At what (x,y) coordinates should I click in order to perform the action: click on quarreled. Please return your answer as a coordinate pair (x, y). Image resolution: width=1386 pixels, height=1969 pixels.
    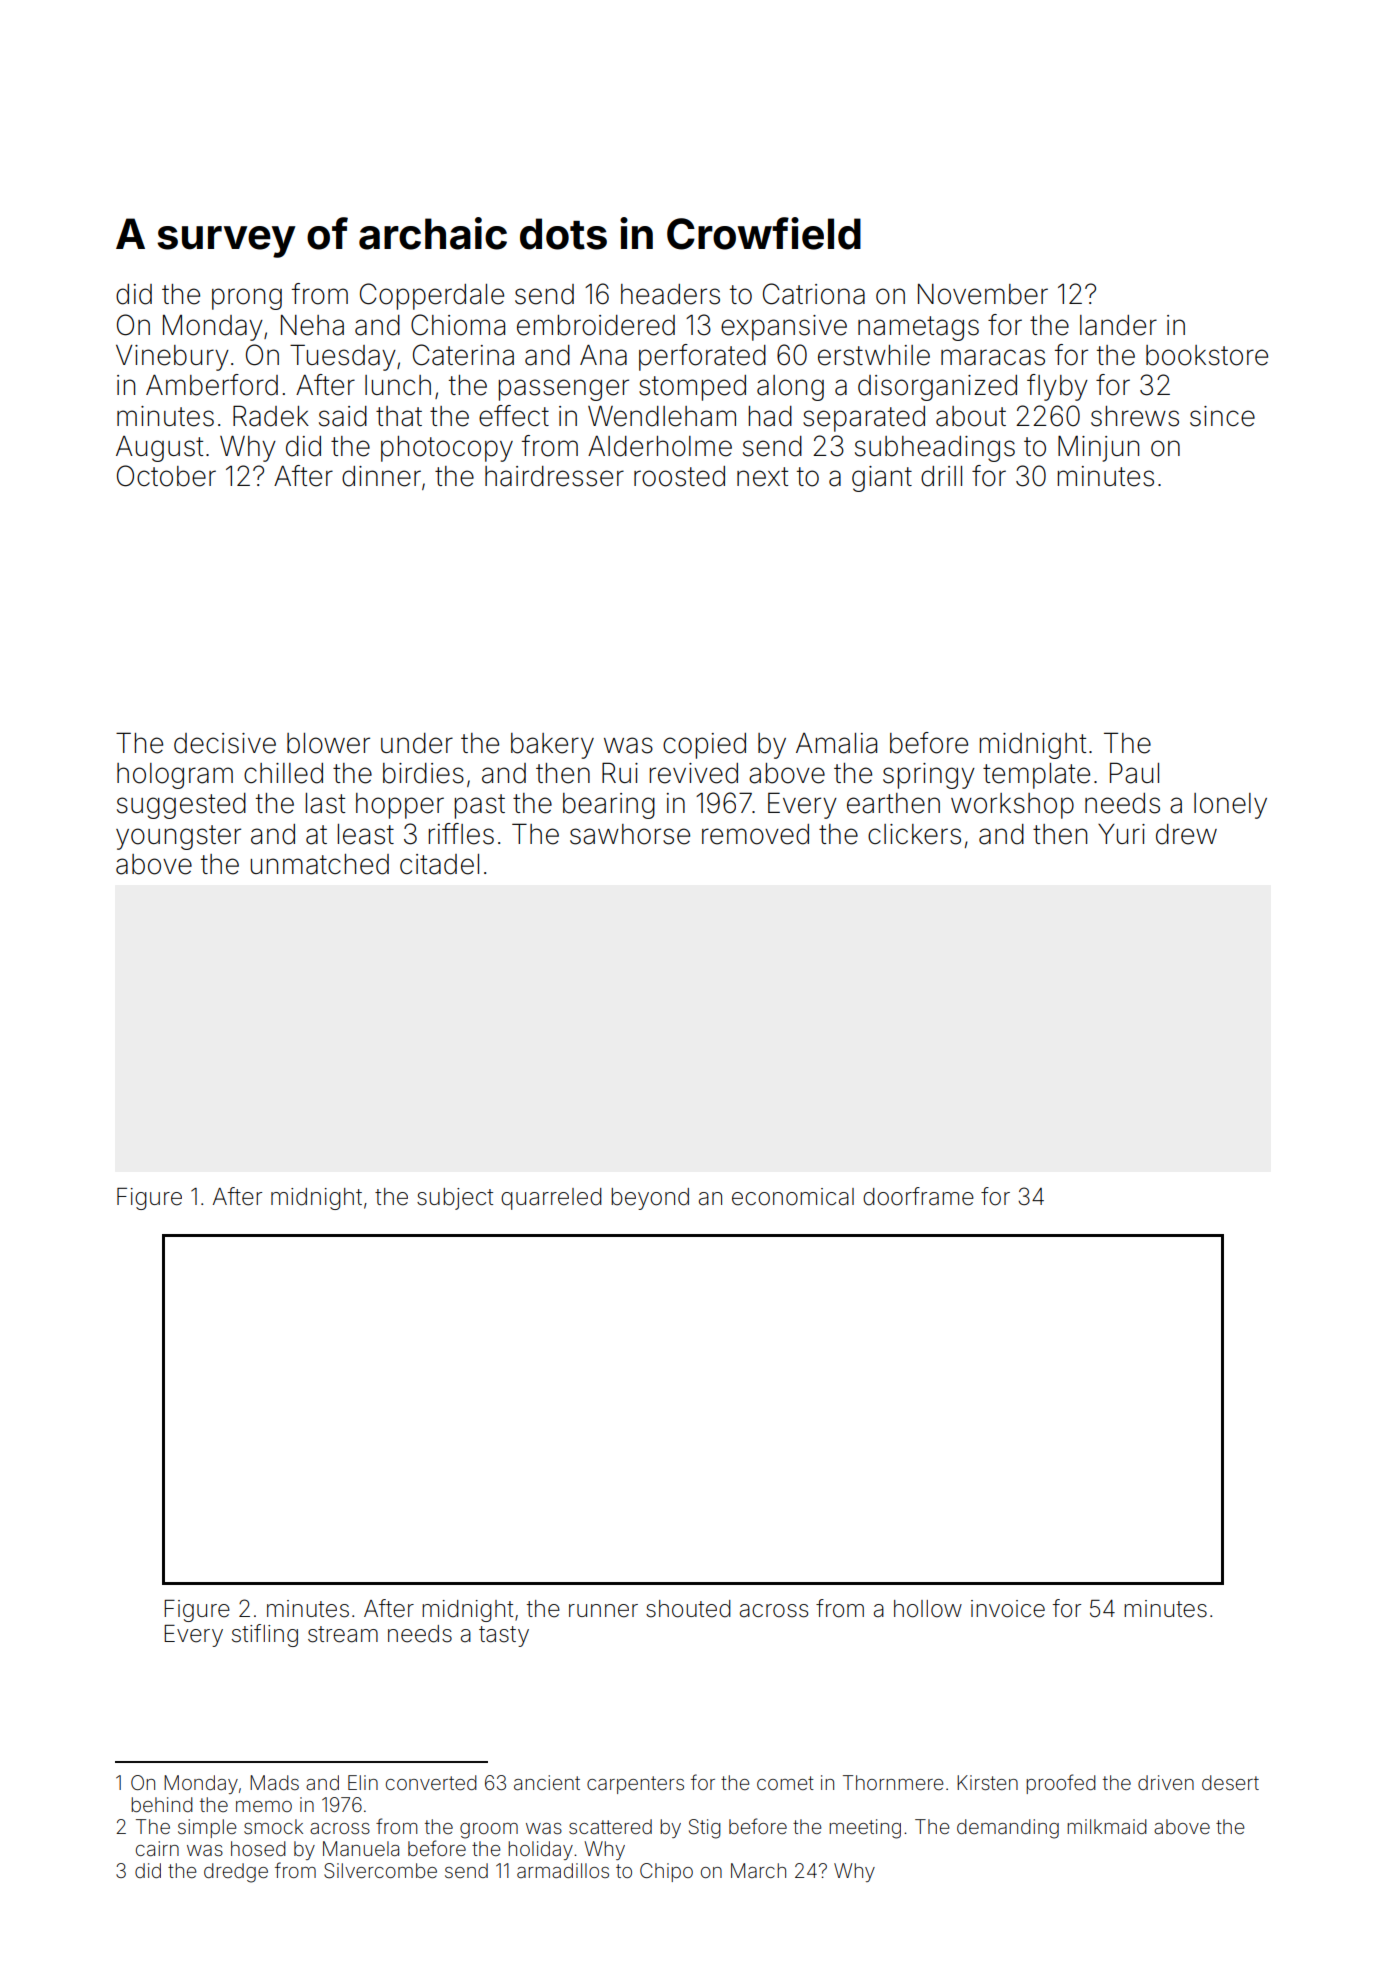
    Looking at the image, I should click on (551, 1199).
